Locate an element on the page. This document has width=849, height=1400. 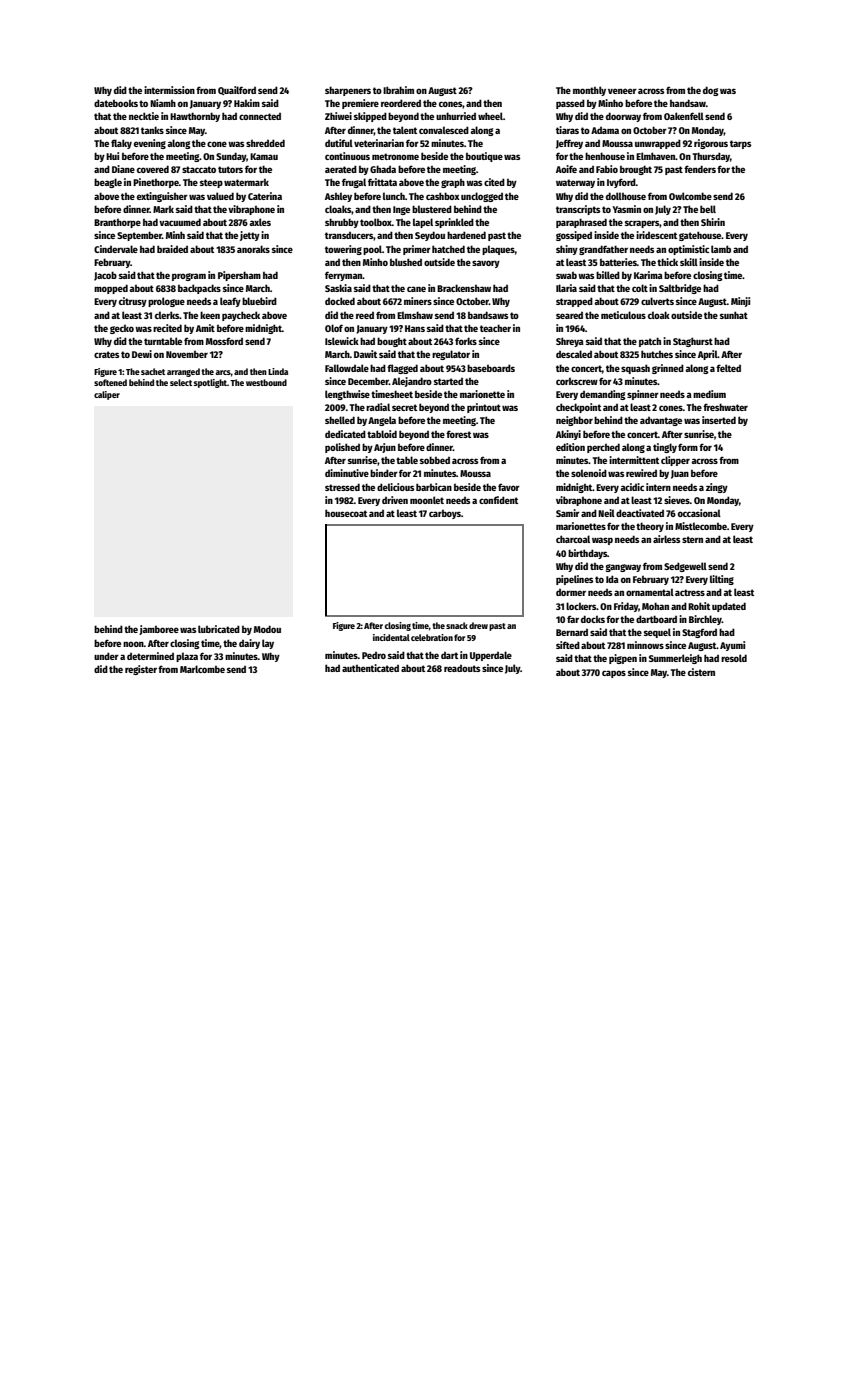
frugal is located at coordinates (354, 183).
